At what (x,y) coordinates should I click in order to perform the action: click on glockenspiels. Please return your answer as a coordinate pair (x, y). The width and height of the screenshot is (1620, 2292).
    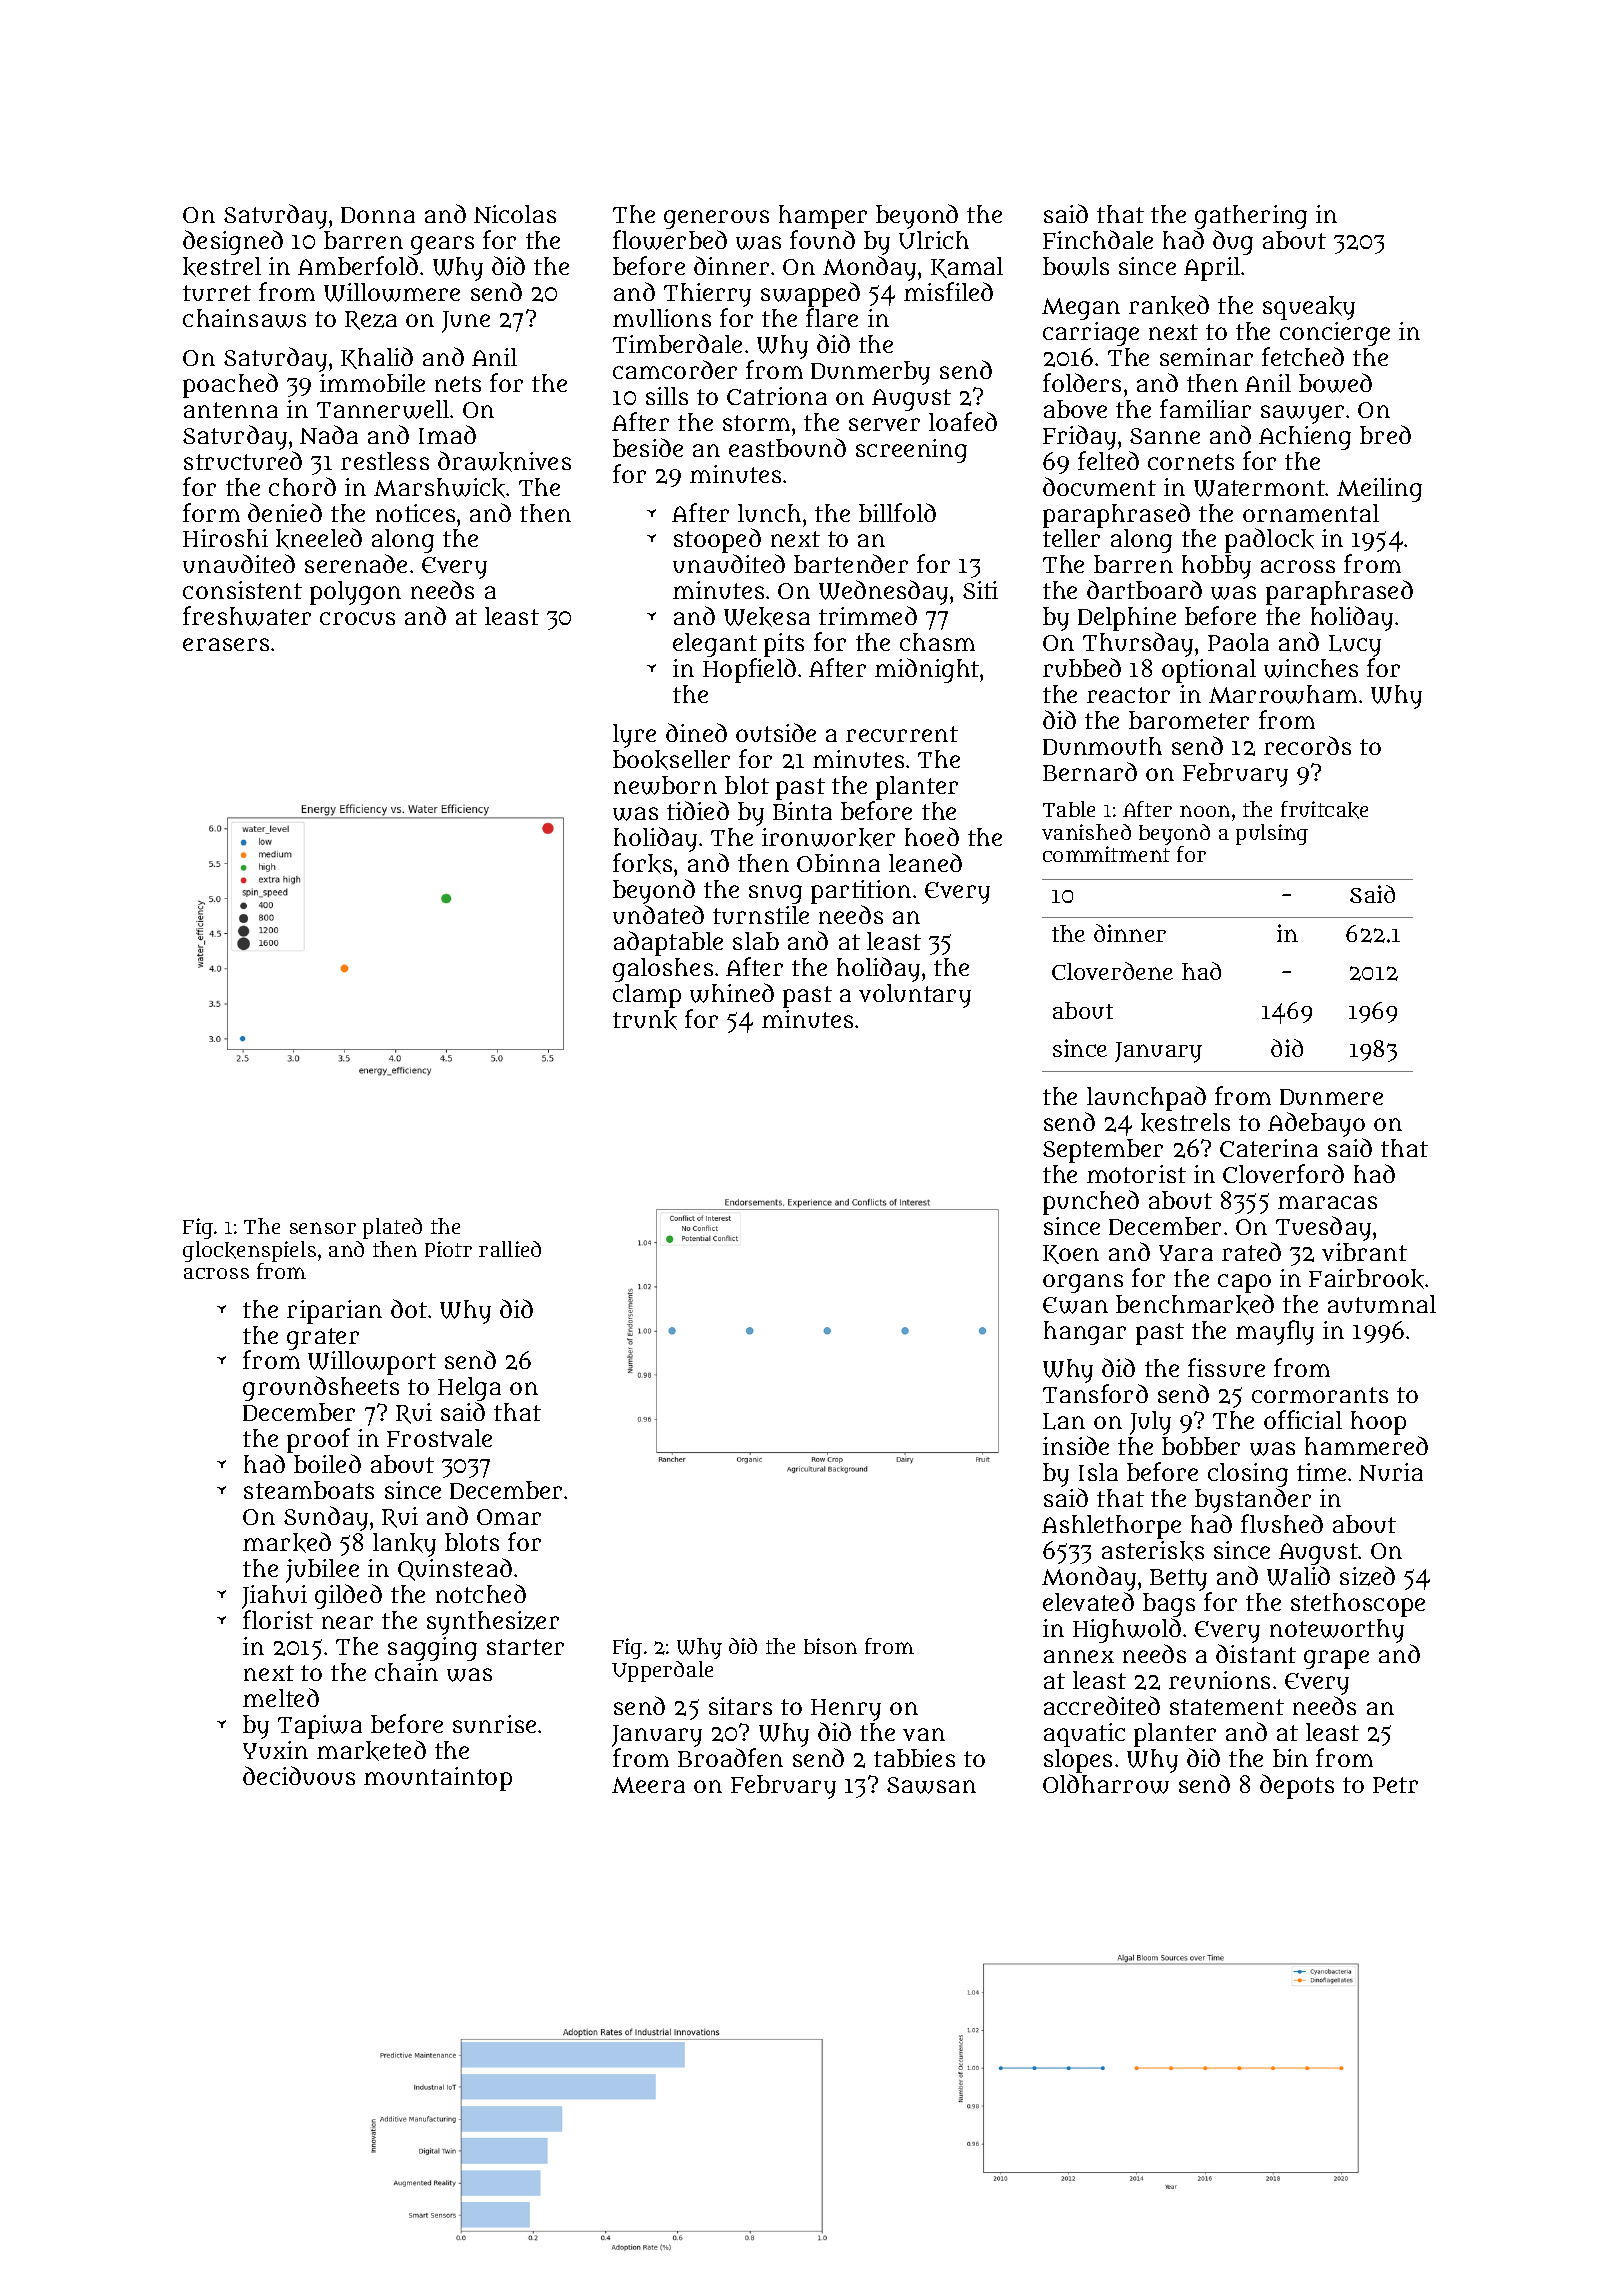
    Looking at the image, I should click on (249, 1251).
